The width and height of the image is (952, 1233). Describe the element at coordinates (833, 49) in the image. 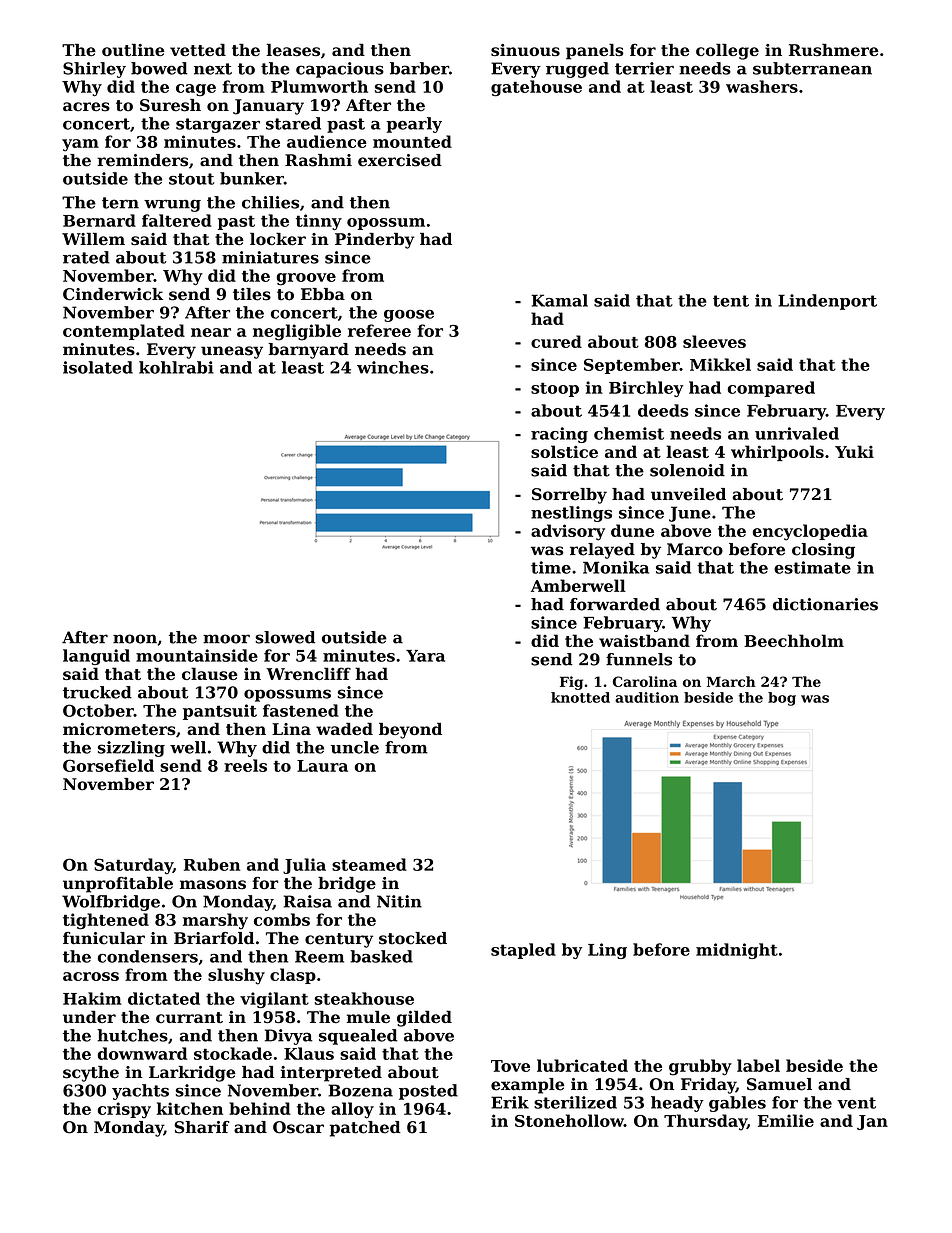

I see `Rushmere` at that location.
